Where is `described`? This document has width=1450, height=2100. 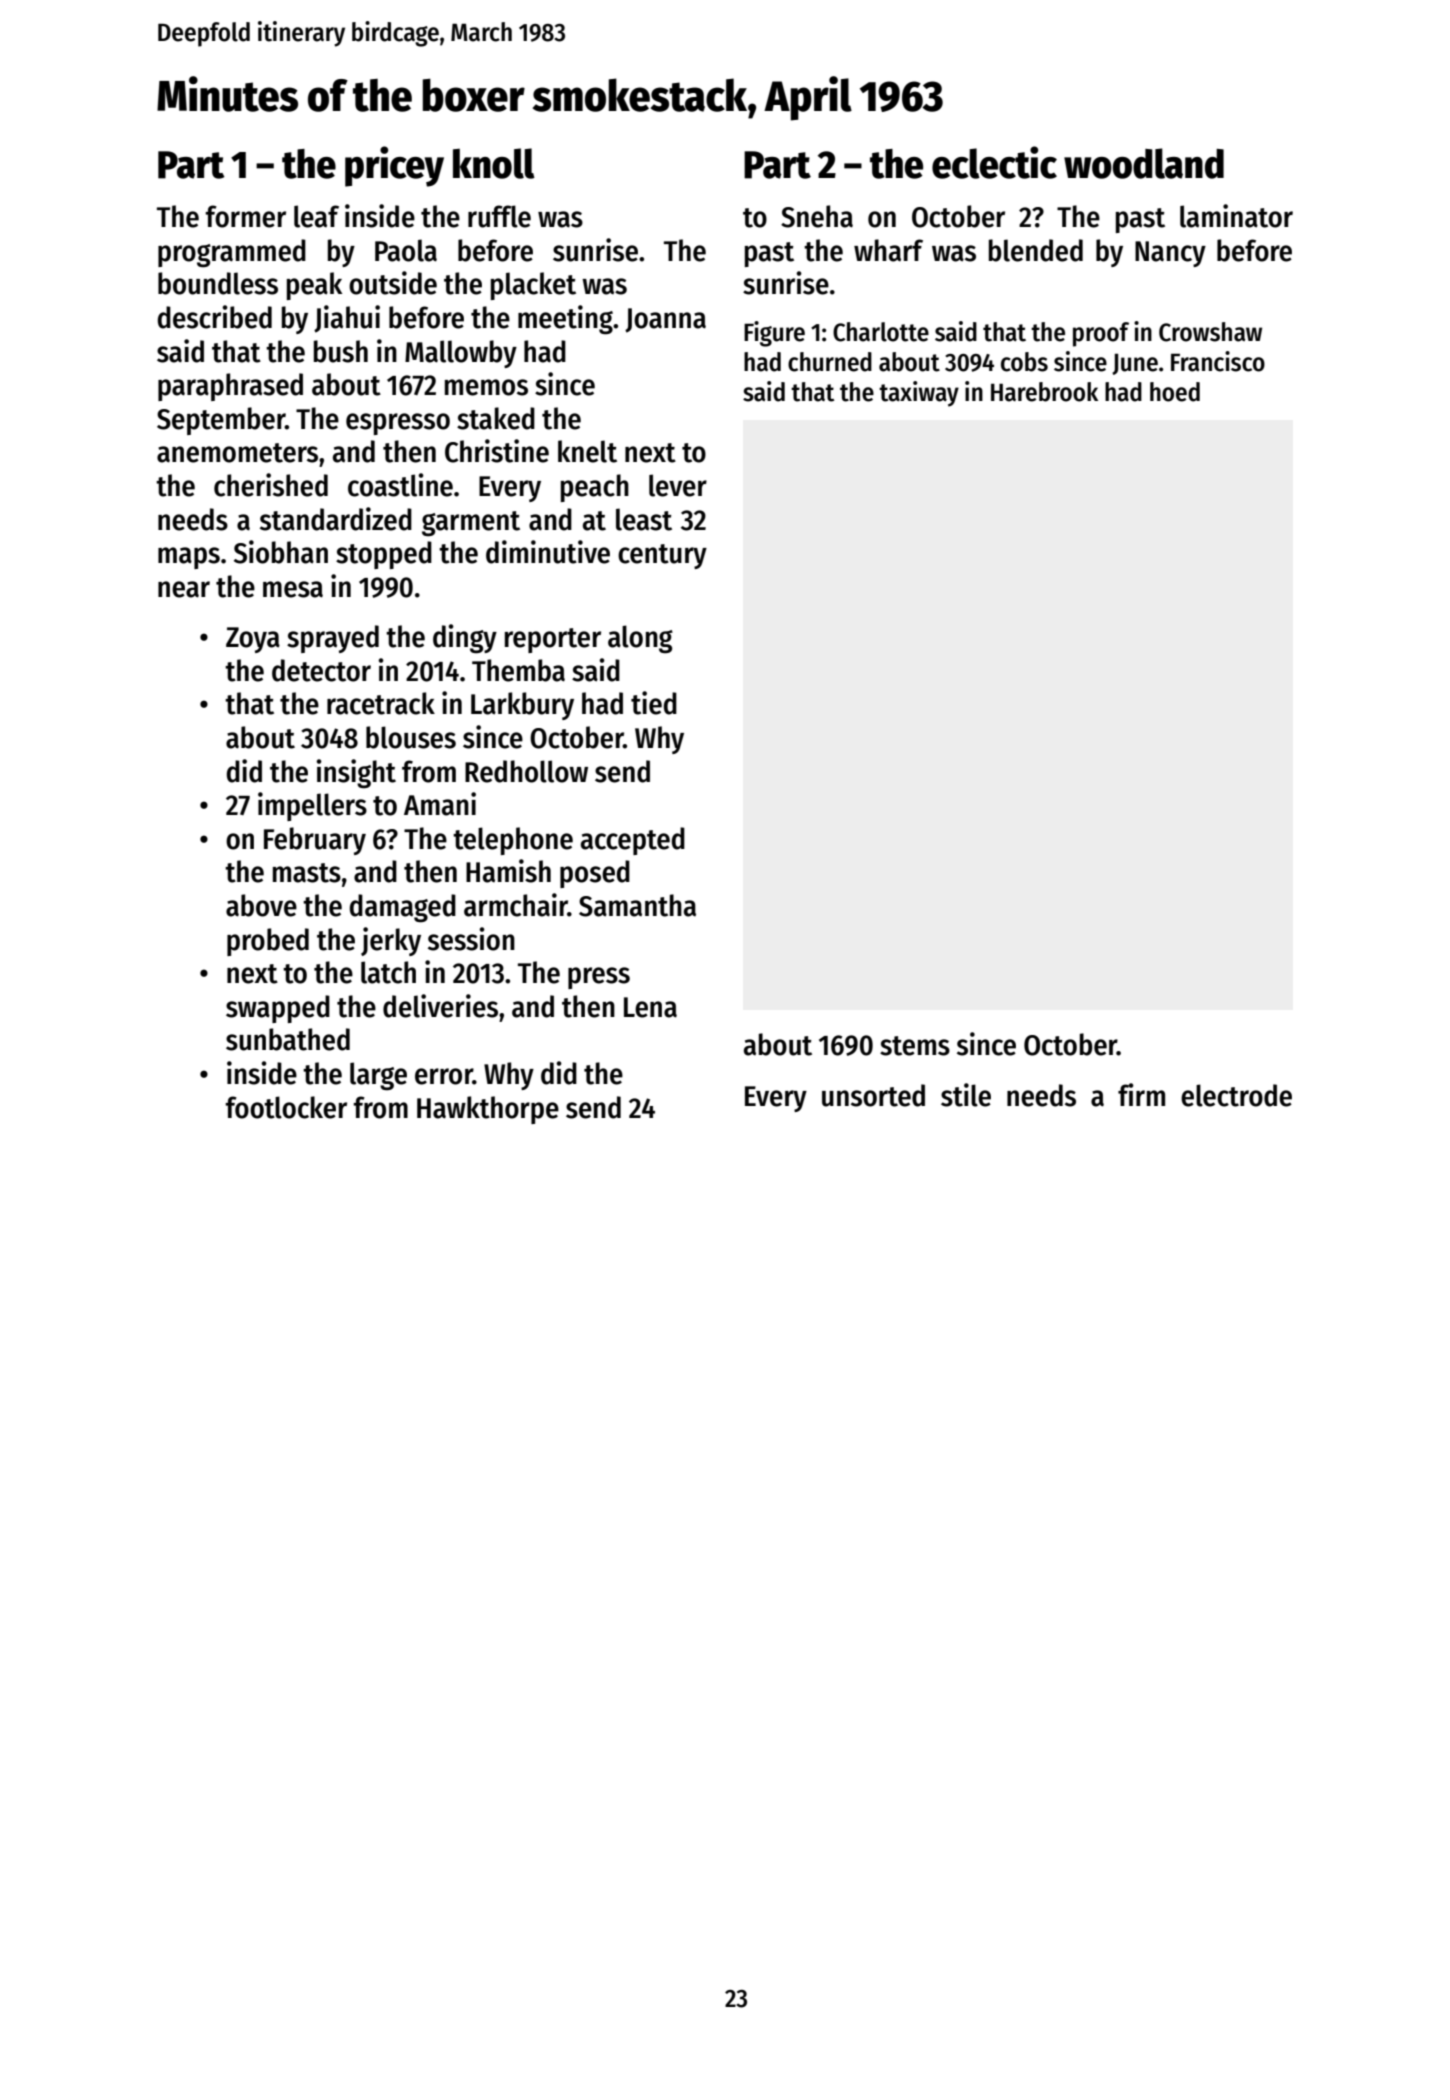 described is located at coordinates (214, 317).
